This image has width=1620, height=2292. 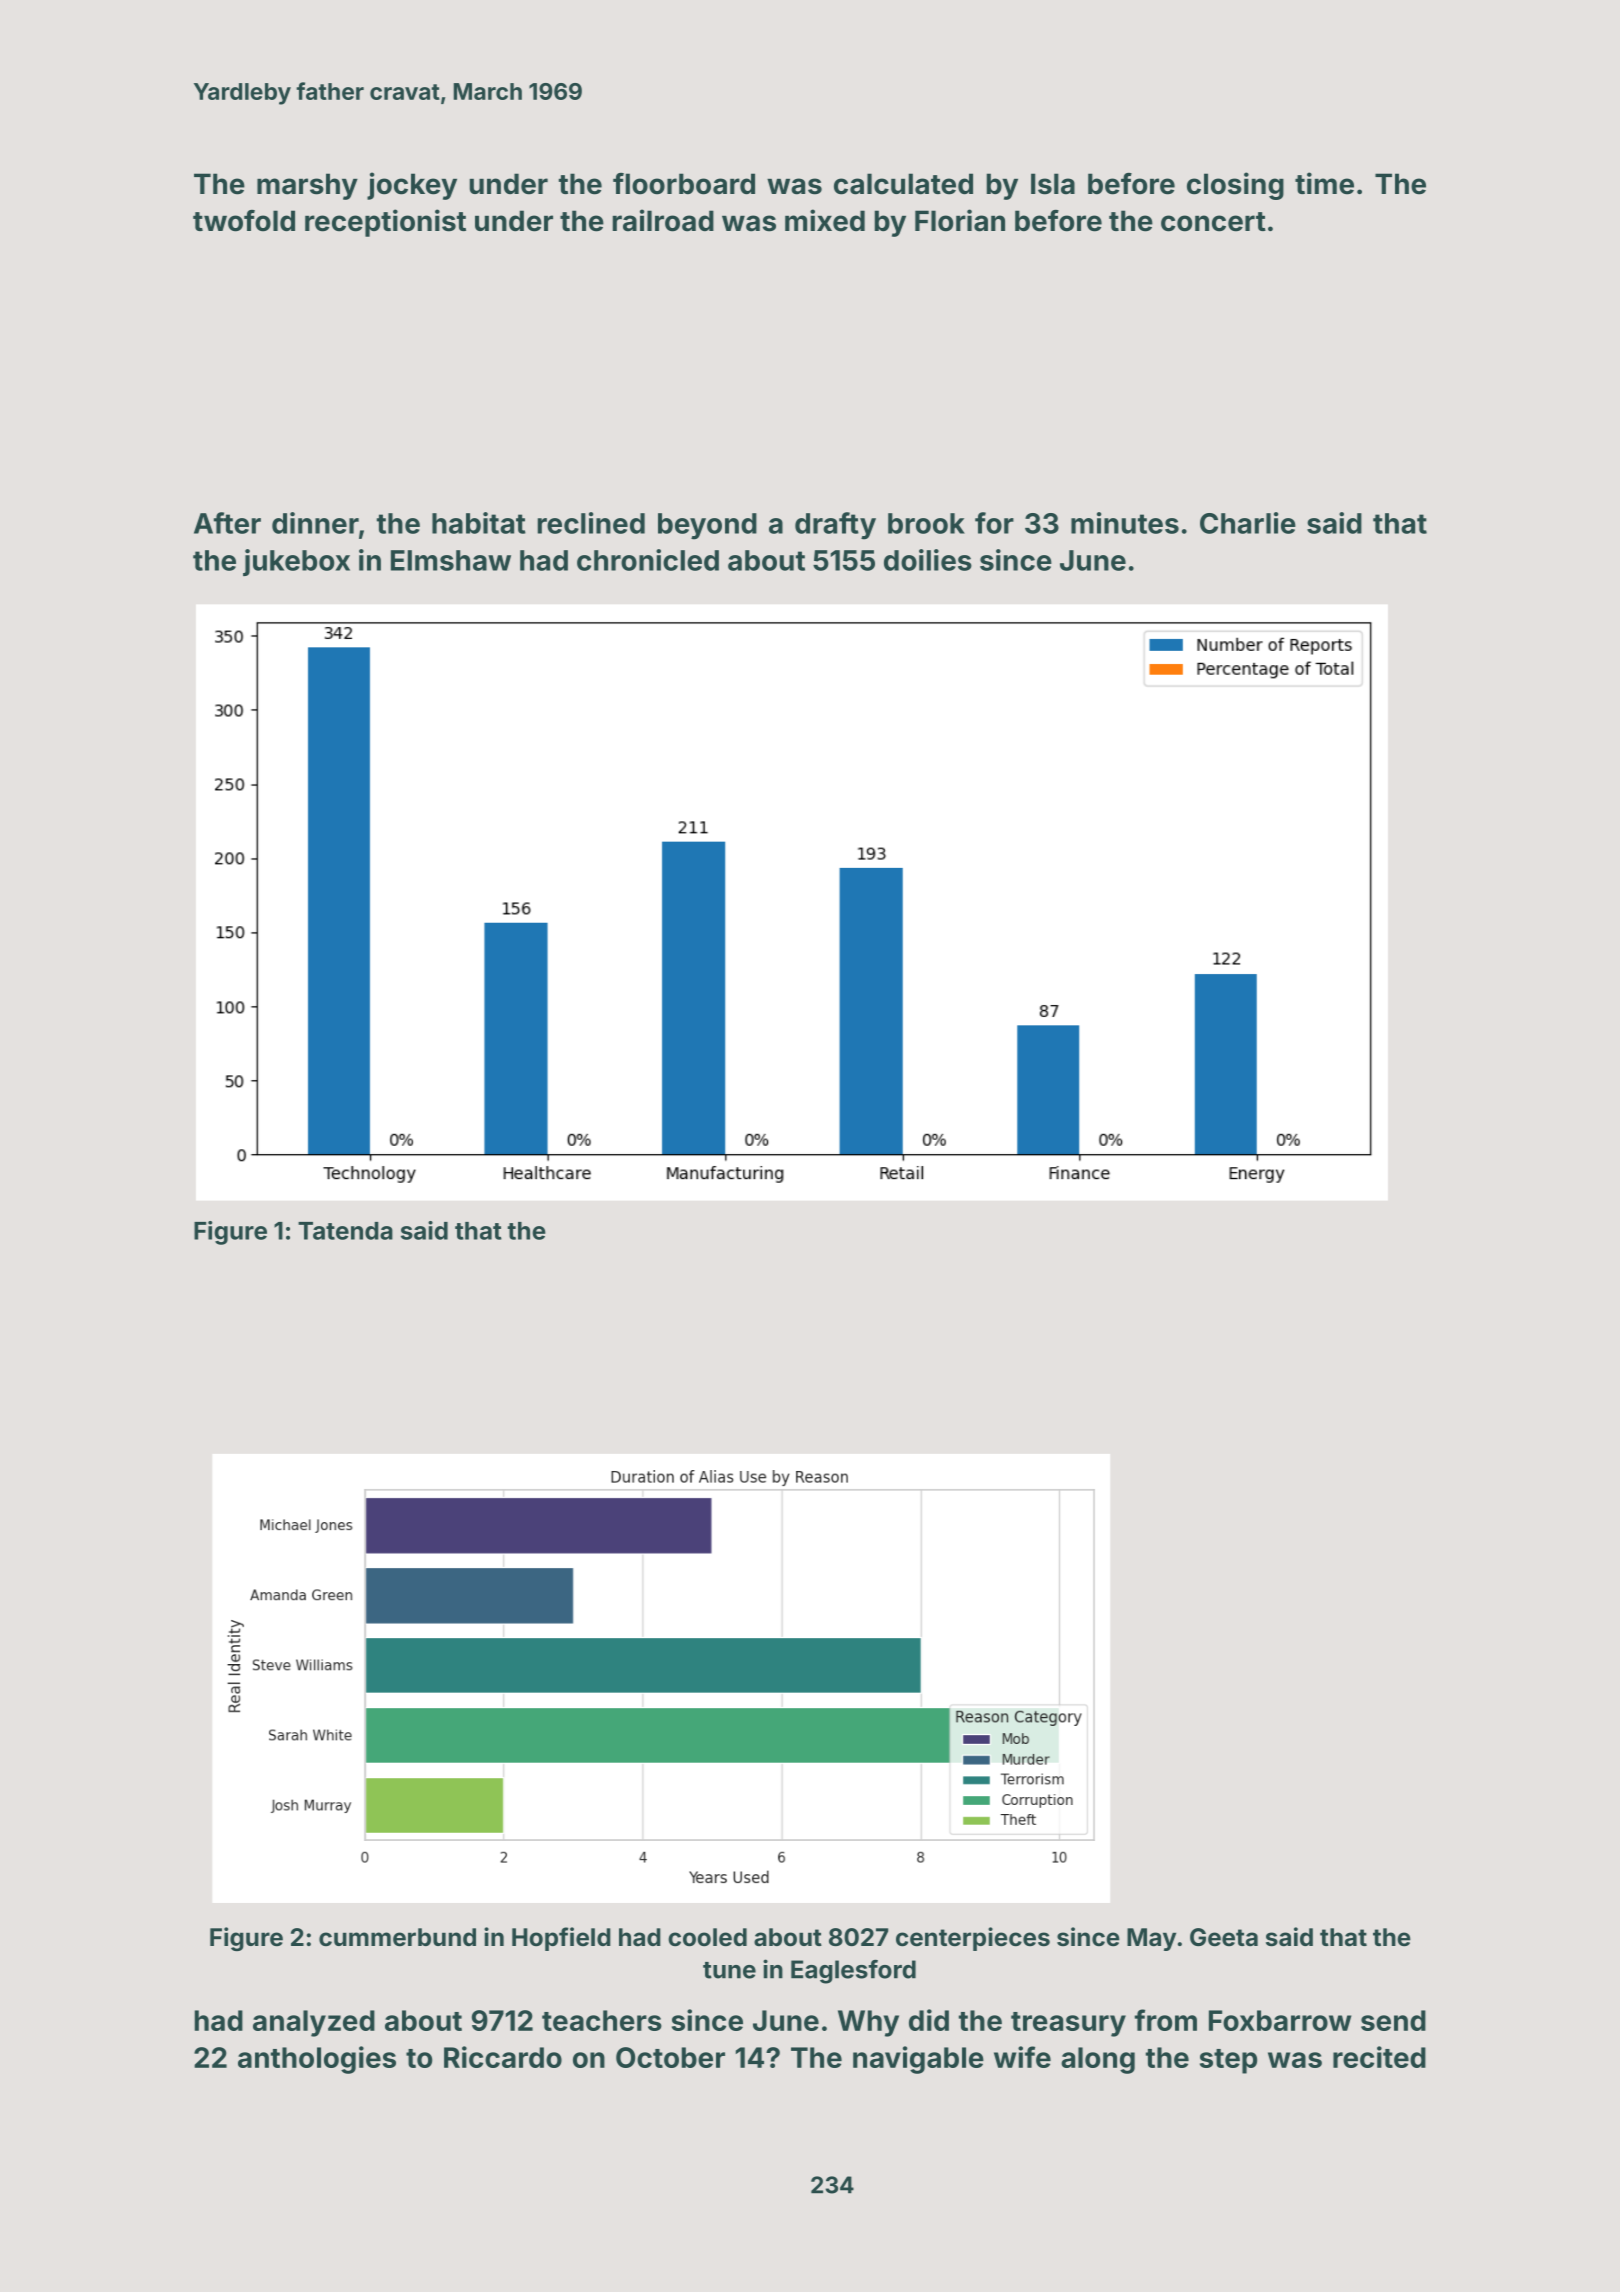 What do you see at coordinates (296, 562) in the image?
I see `jukebox` at bounding box center [296, 562].
